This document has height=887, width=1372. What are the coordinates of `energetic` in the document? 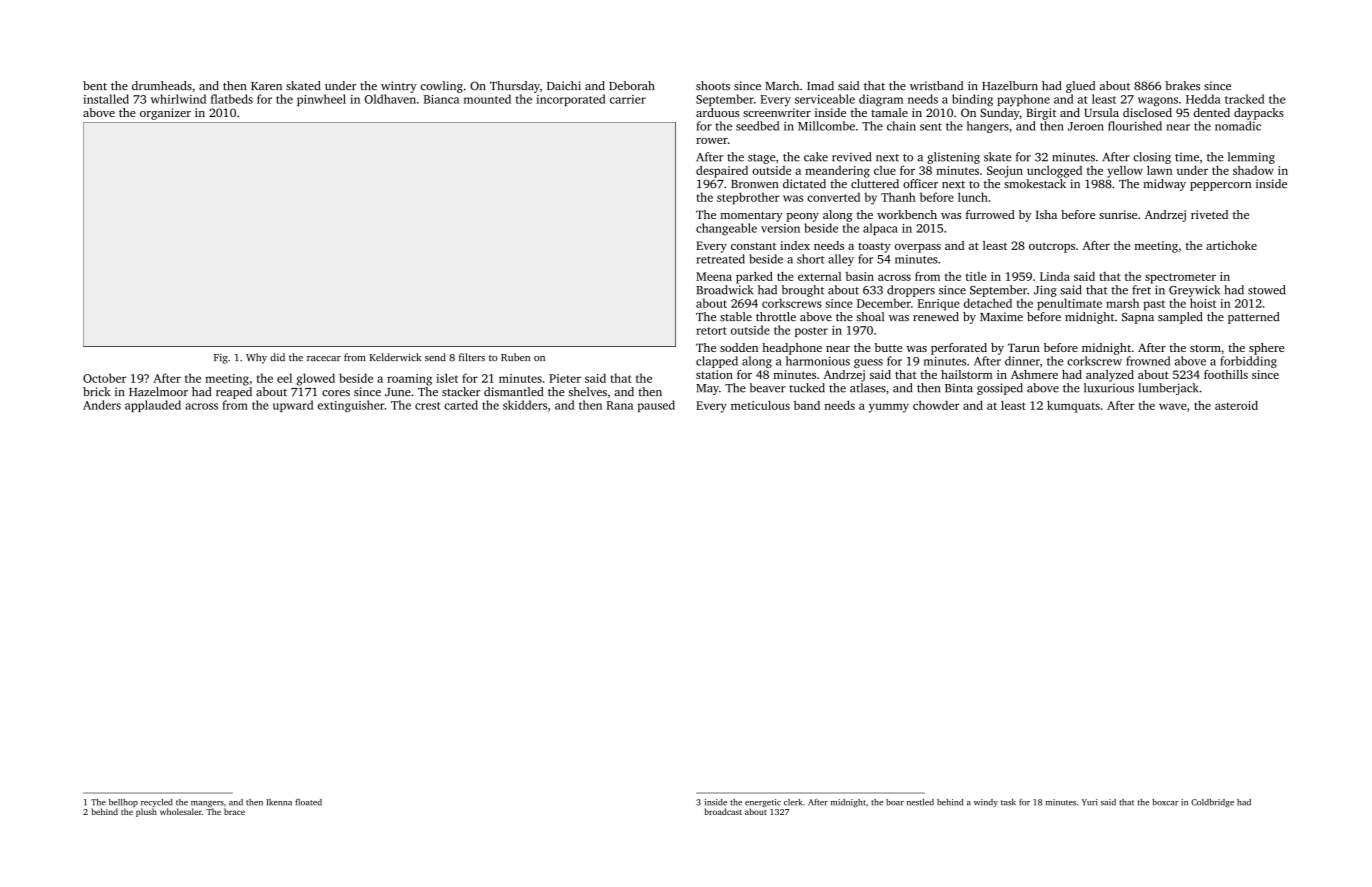 It's located at (763, 803).
